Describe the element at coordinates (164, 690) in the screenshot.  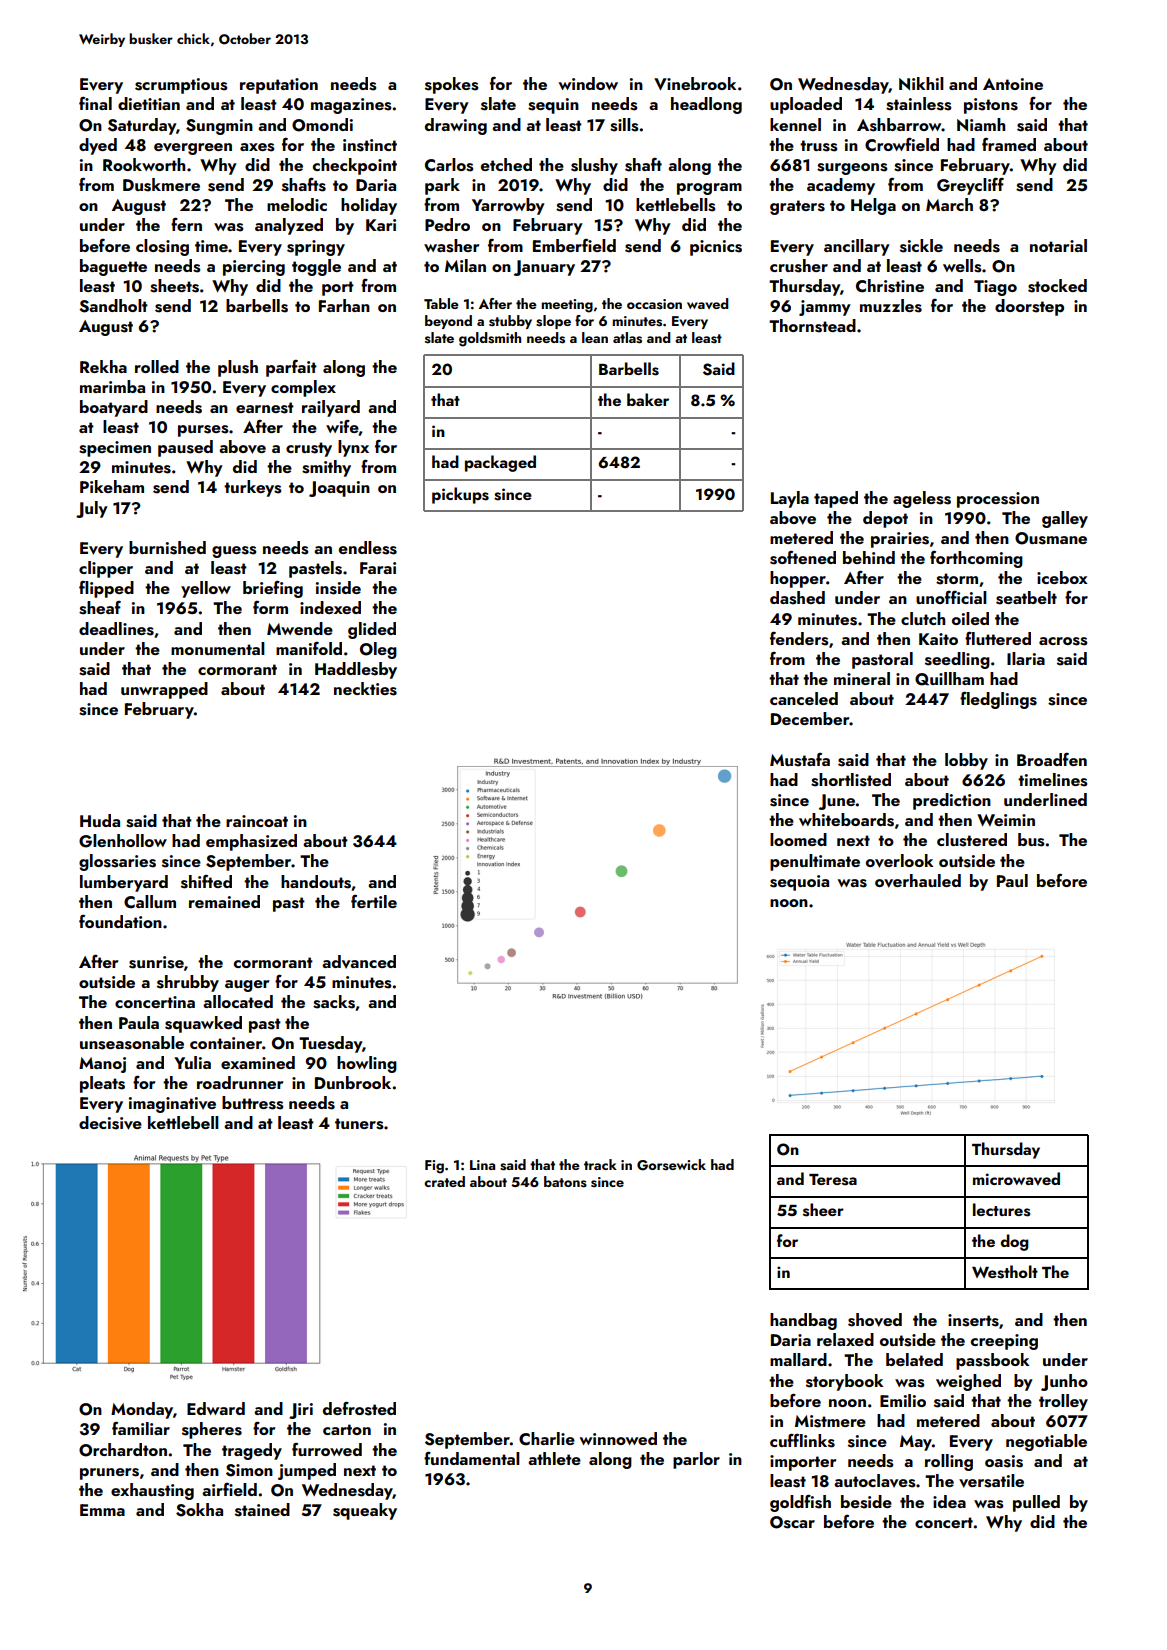
I see `unwrapped` at that location.
